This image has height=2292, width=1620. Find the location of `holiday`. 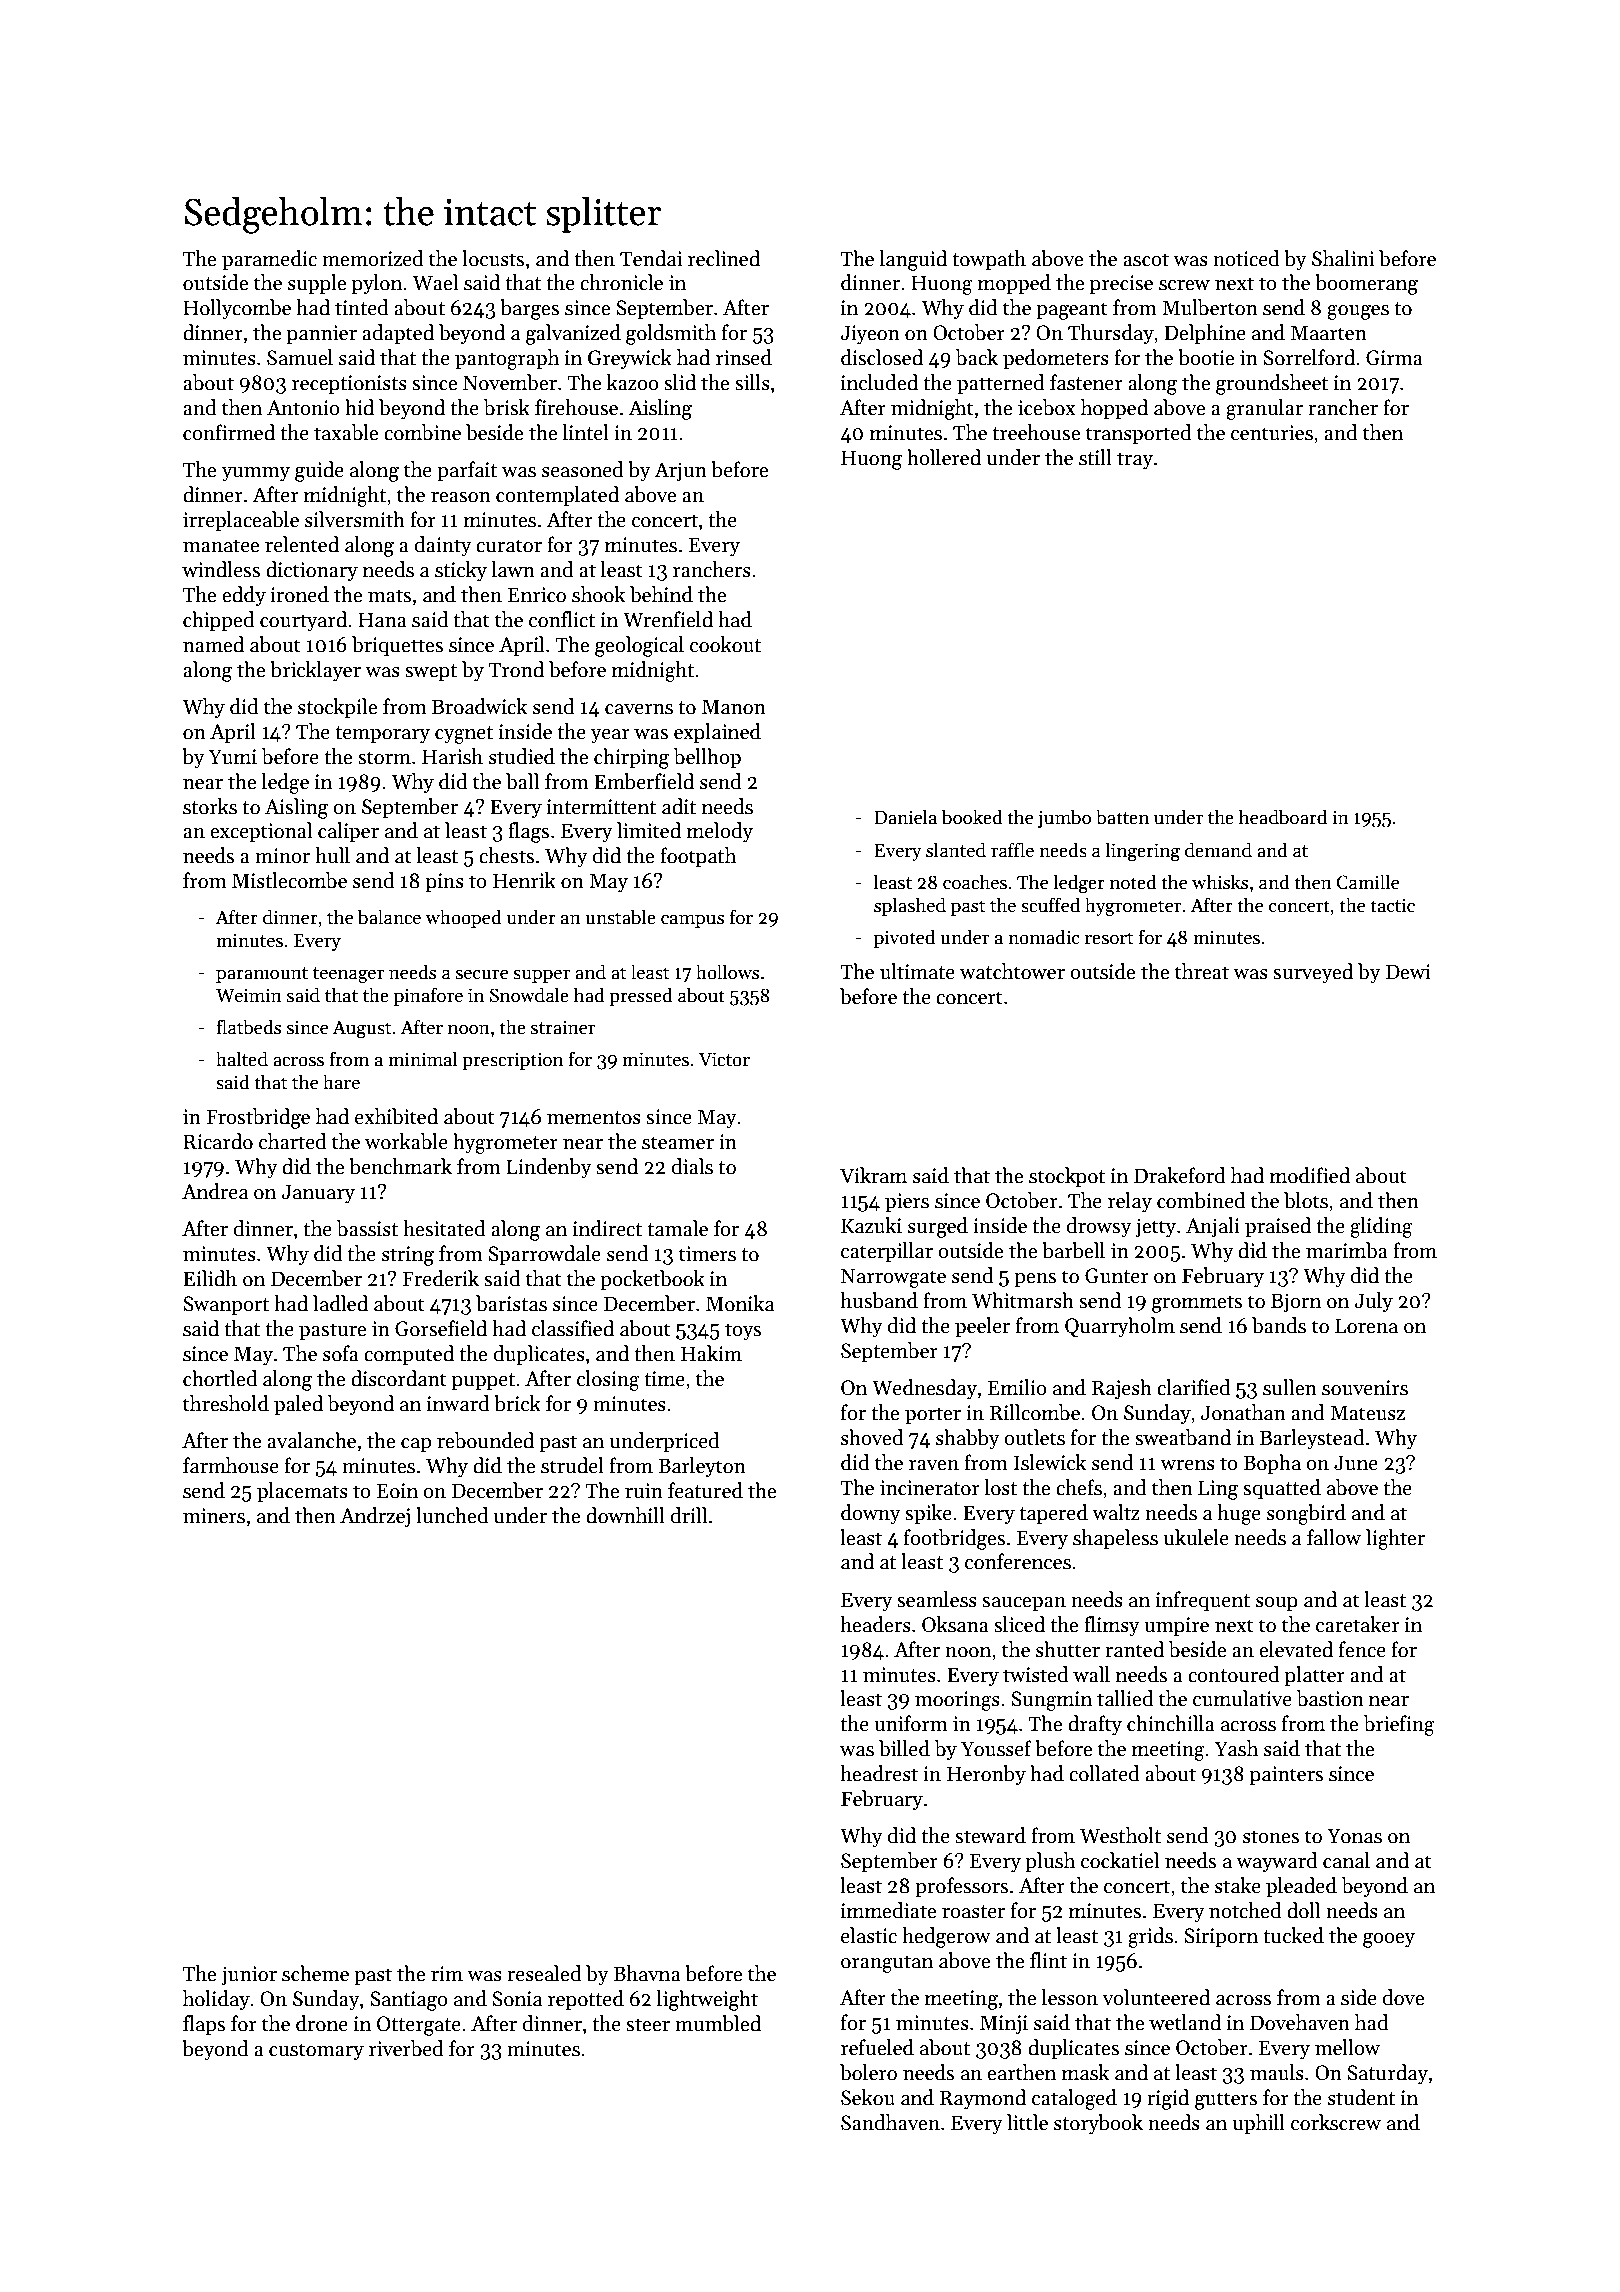

holiday is located at coordinates (216, 2000).
